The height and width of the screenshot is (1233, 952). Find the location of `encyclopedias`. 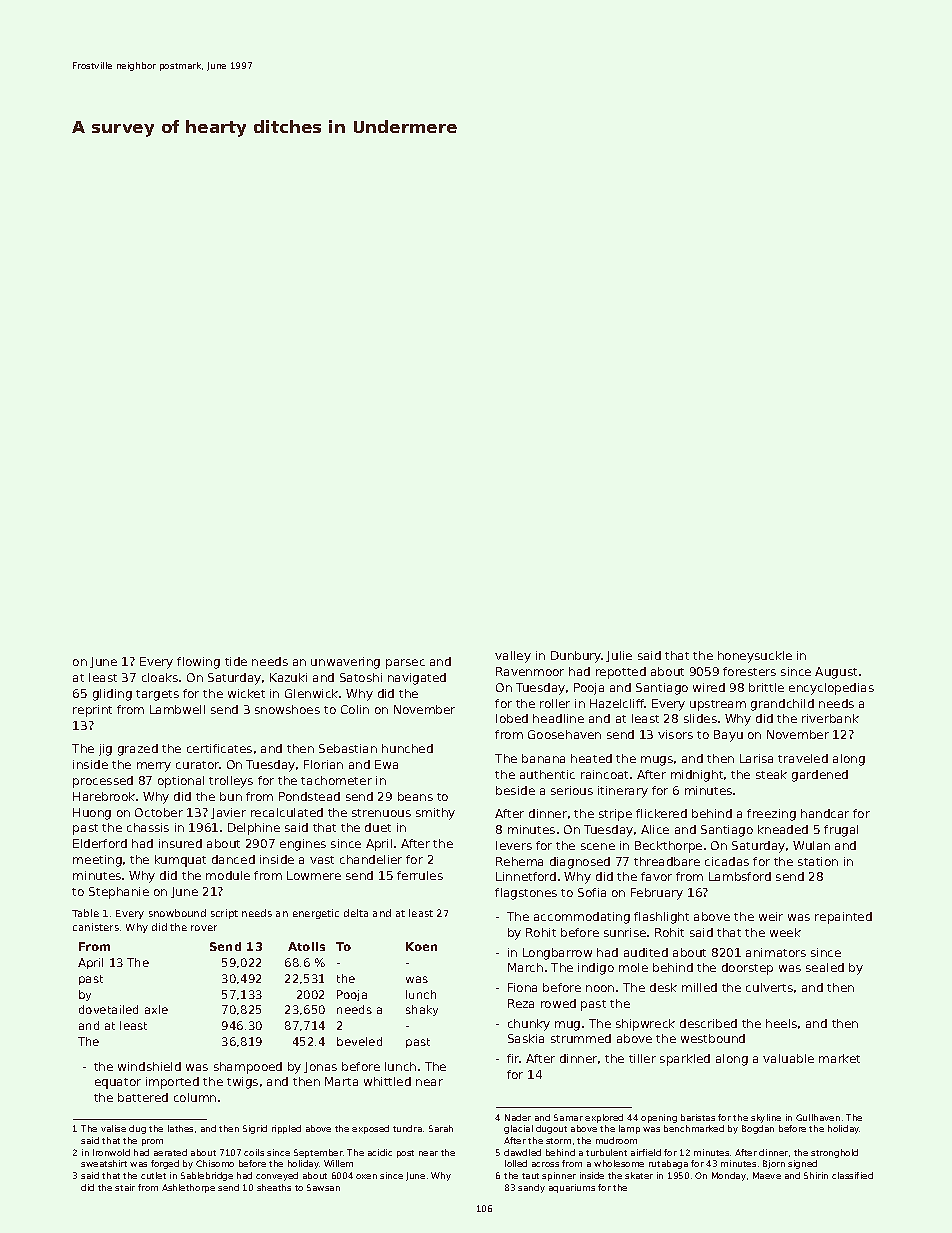

encyclopedias is located at coordinates (831, 689).
